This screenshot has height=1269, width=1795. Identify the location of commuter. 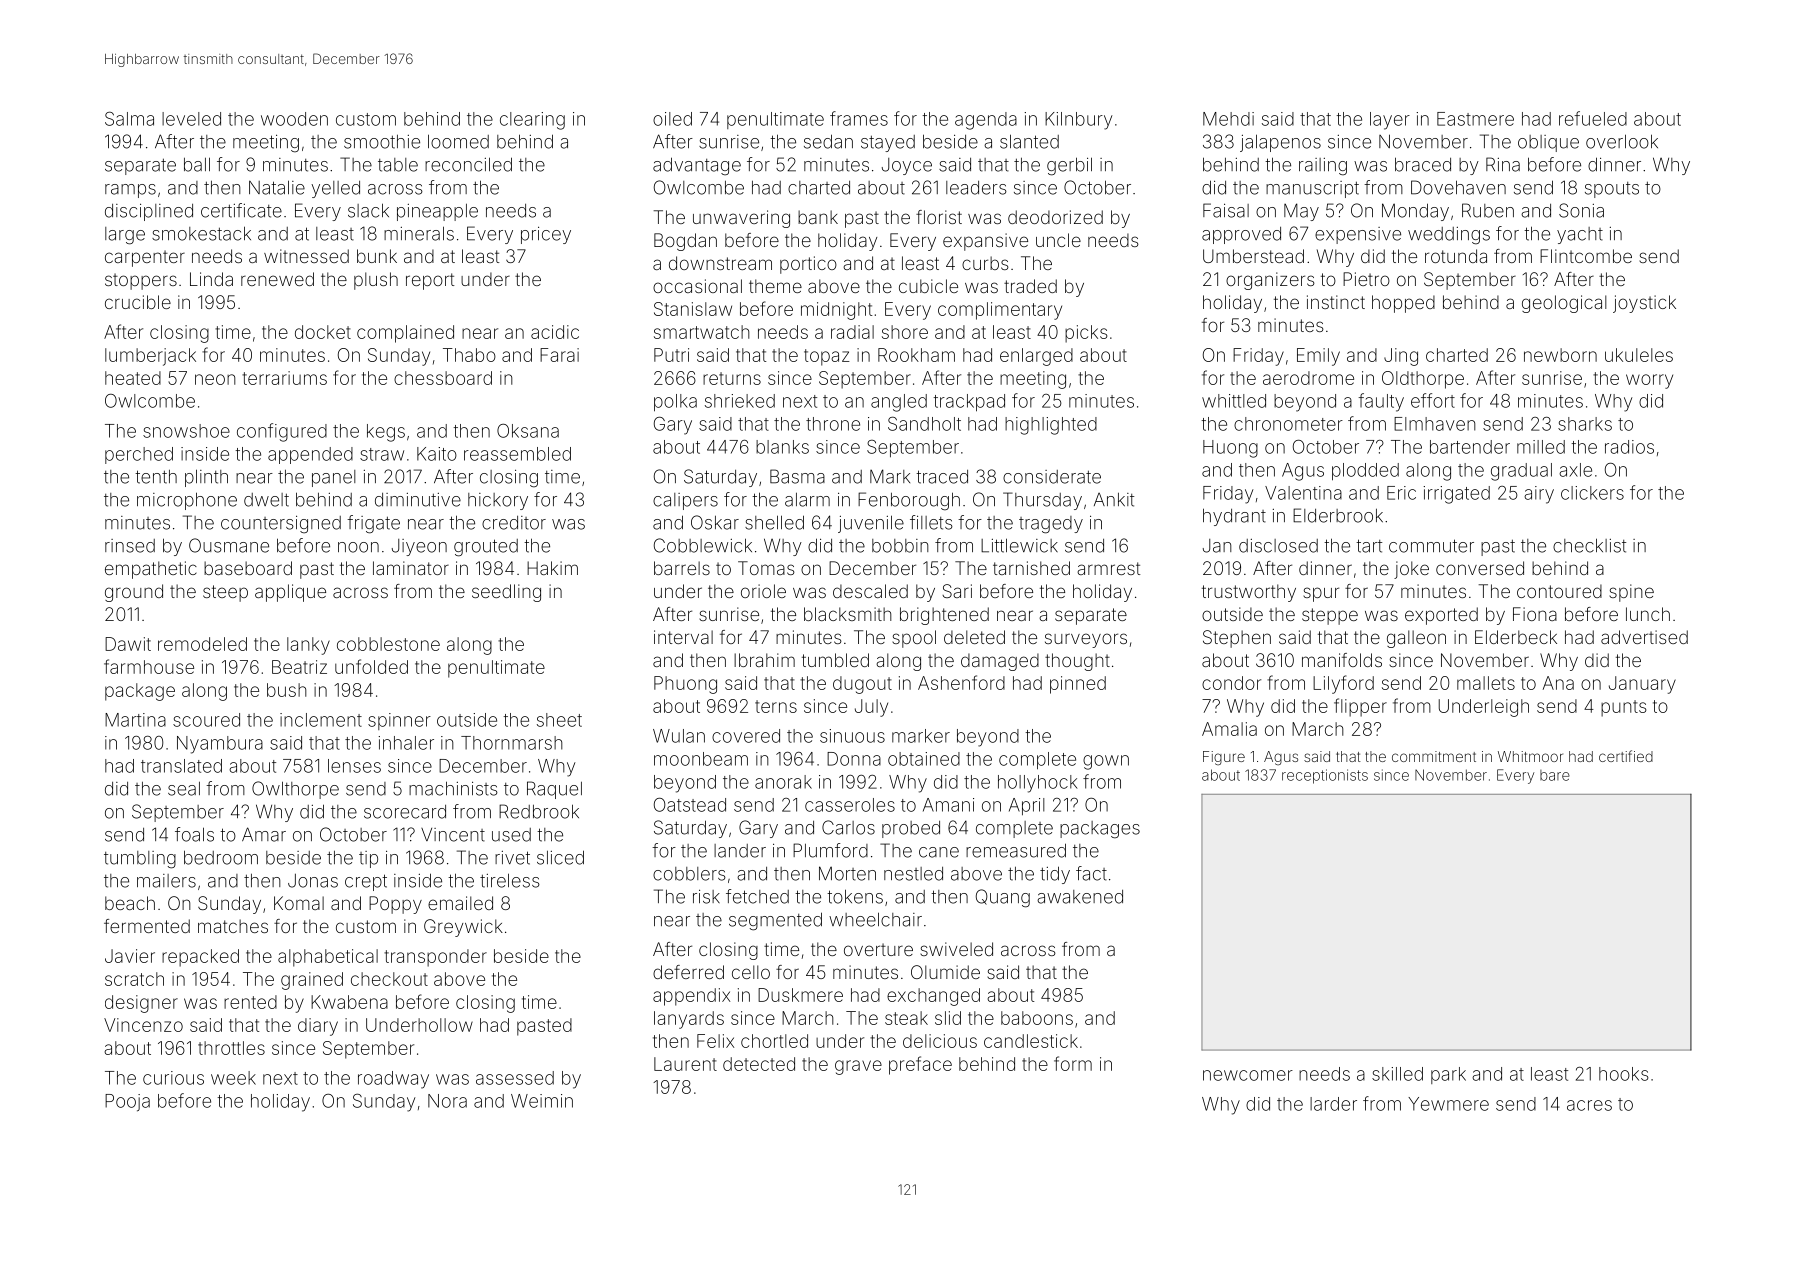
(1431, 546).
